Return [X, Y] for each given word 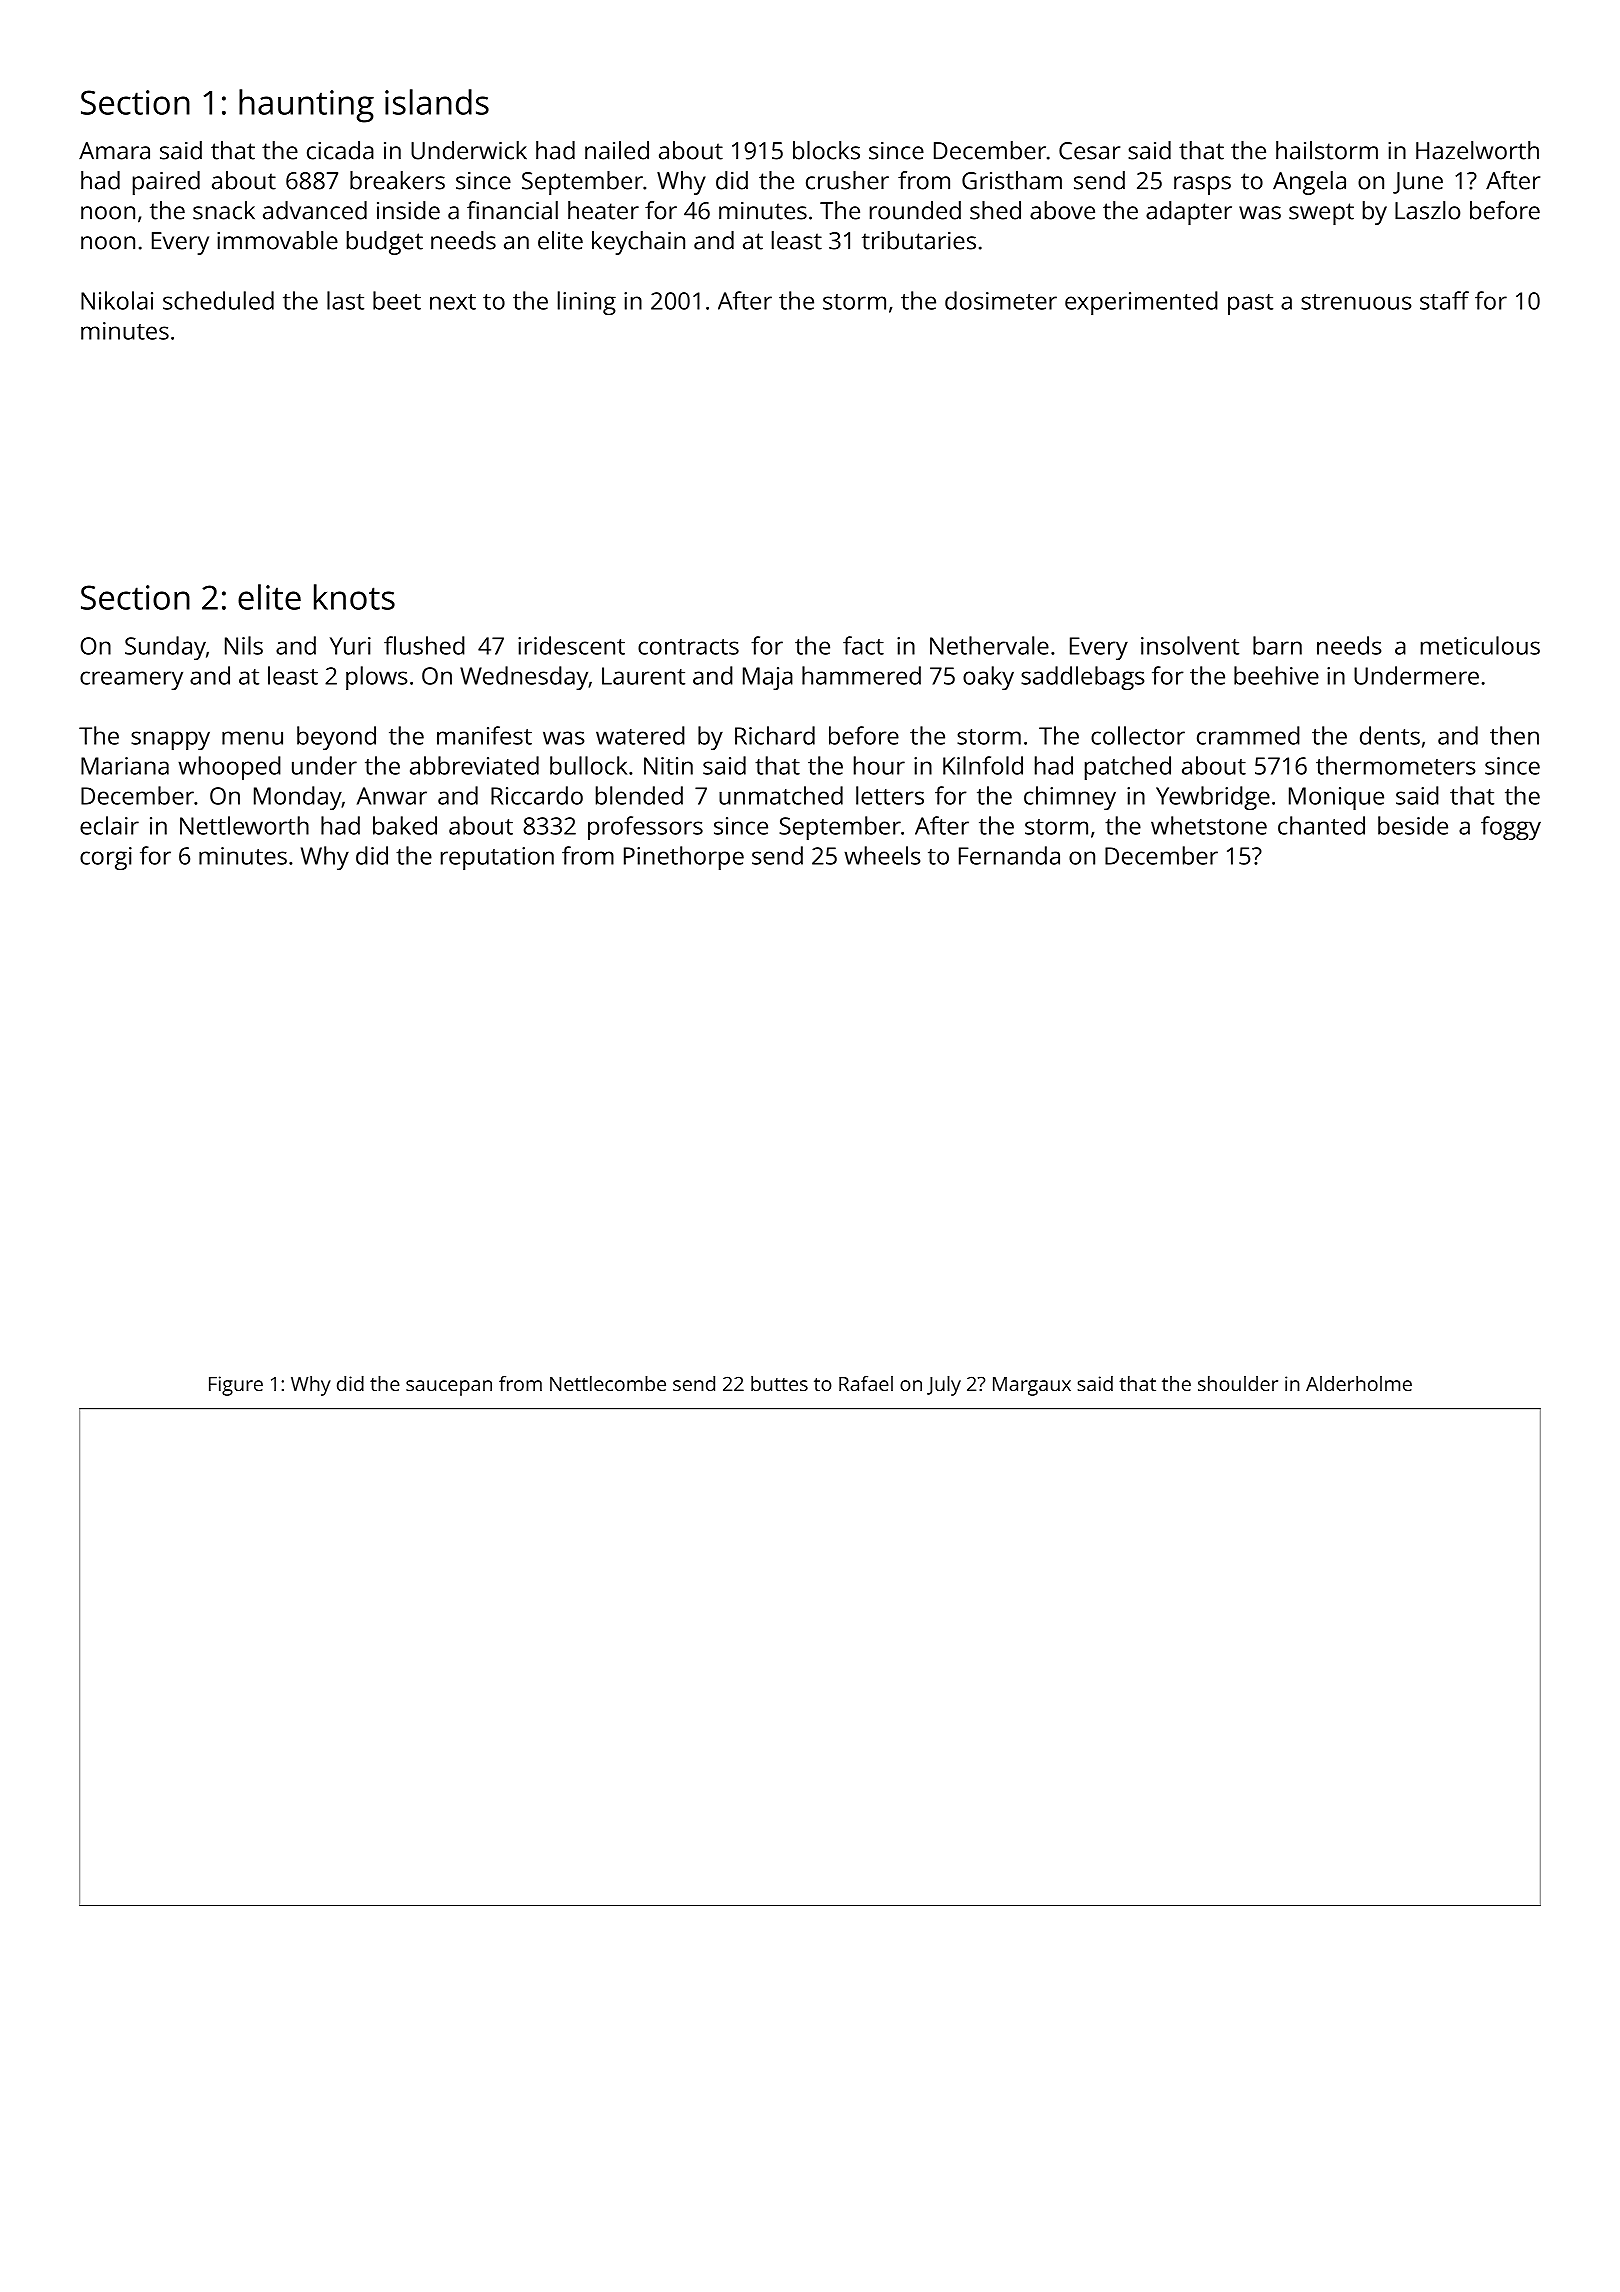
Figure [236, 1386]
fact [863, 645]
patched [1128, 768]
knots [354, 597]
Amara [114, 151]
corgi [106, 858]
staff [1444, 300]
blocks [826, 150]
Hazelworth [1477, 150]
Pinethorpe [684, 858]
